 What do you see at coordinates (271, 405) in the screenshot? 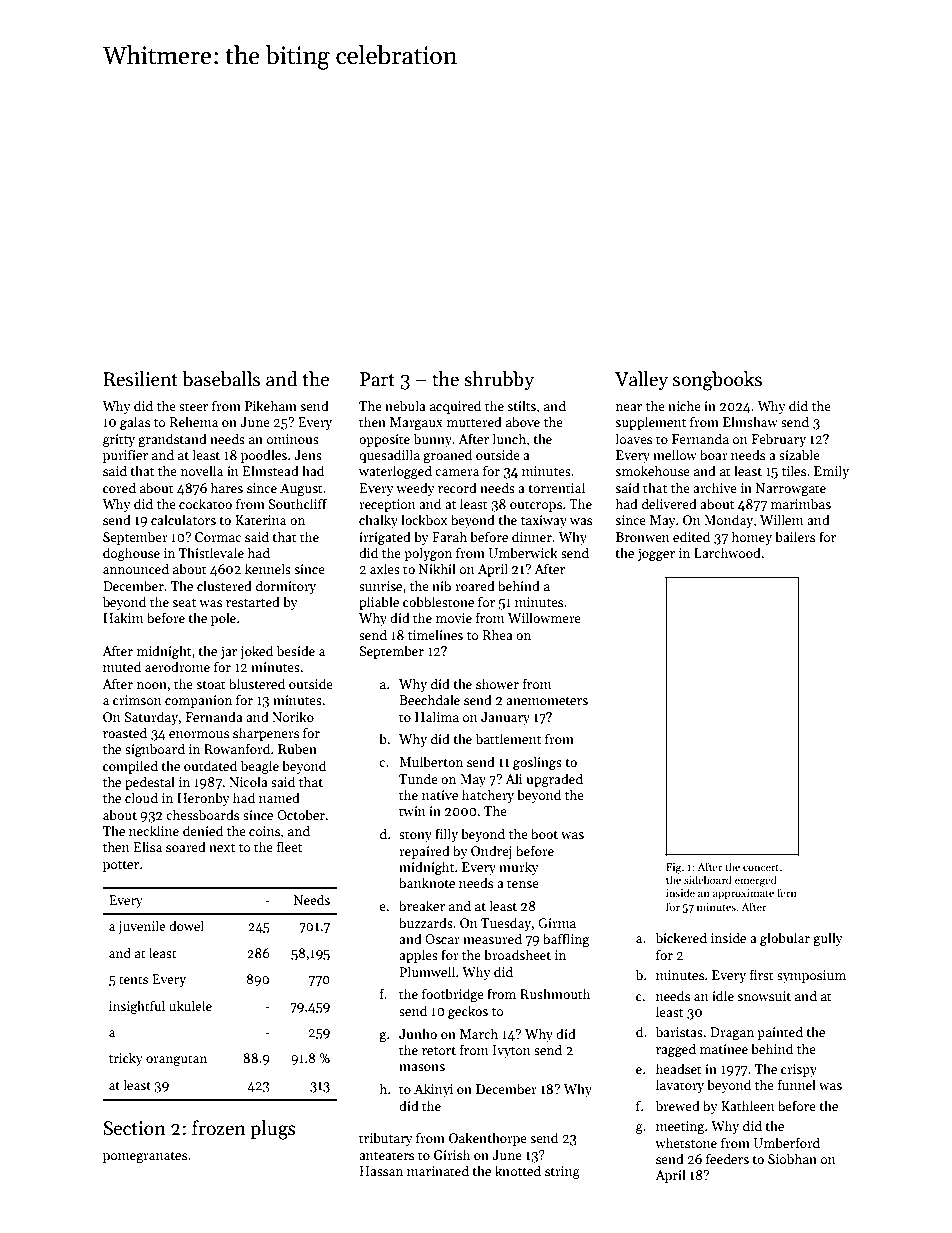
I see `Pikeham` at bounding box center [271, 405].
